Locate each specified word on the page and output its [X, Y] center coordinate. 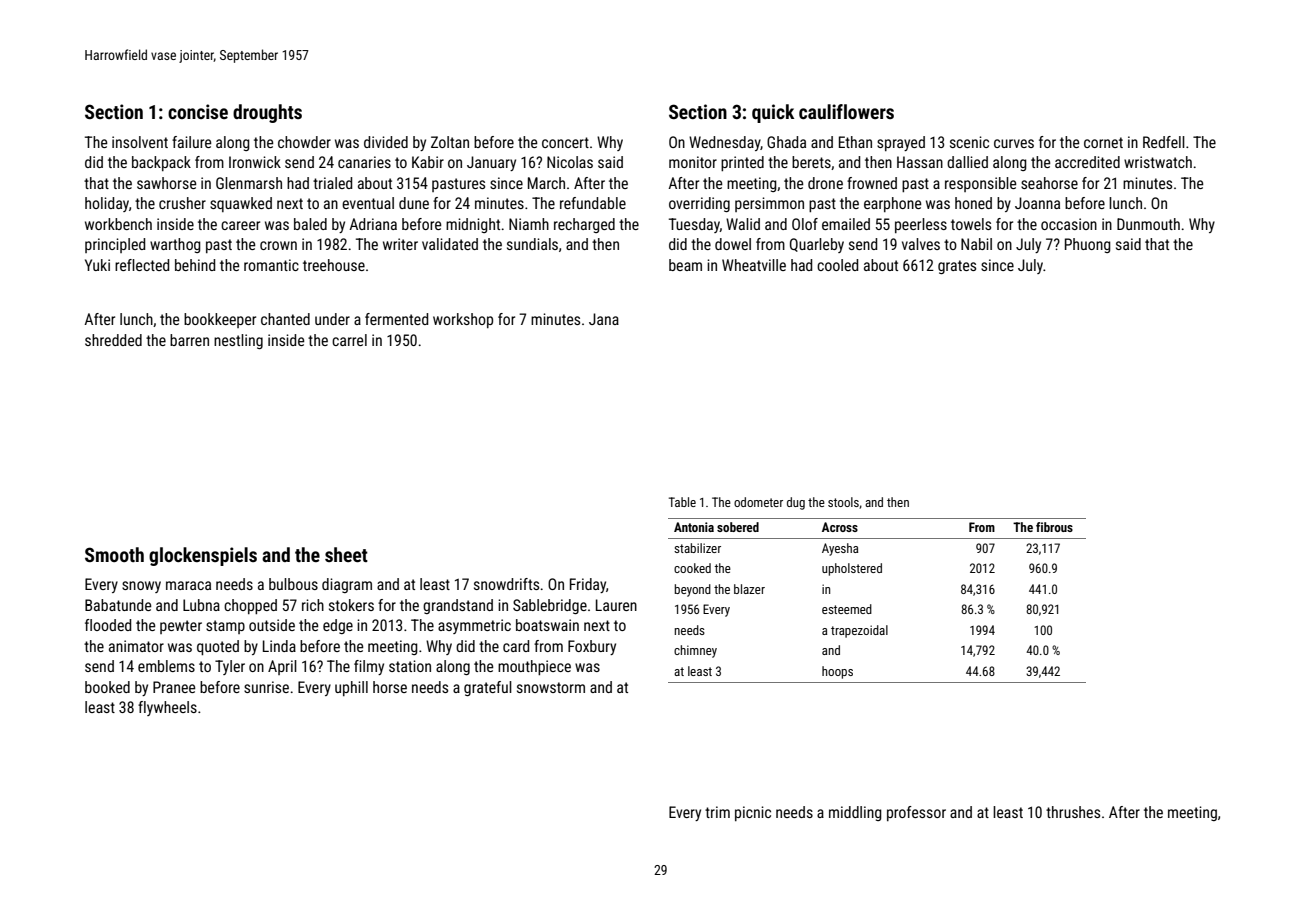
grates [957, 267]
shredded [113, 340]
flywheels [167, 708]
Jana [604, 319]
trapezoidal [859, 631]
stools [843, 502]
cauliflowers [846, 111]
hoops [837, 672]
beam [685, 265]
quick [773, 113]
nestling [238, 341]
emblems [166, 666]
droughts [267, 113]
